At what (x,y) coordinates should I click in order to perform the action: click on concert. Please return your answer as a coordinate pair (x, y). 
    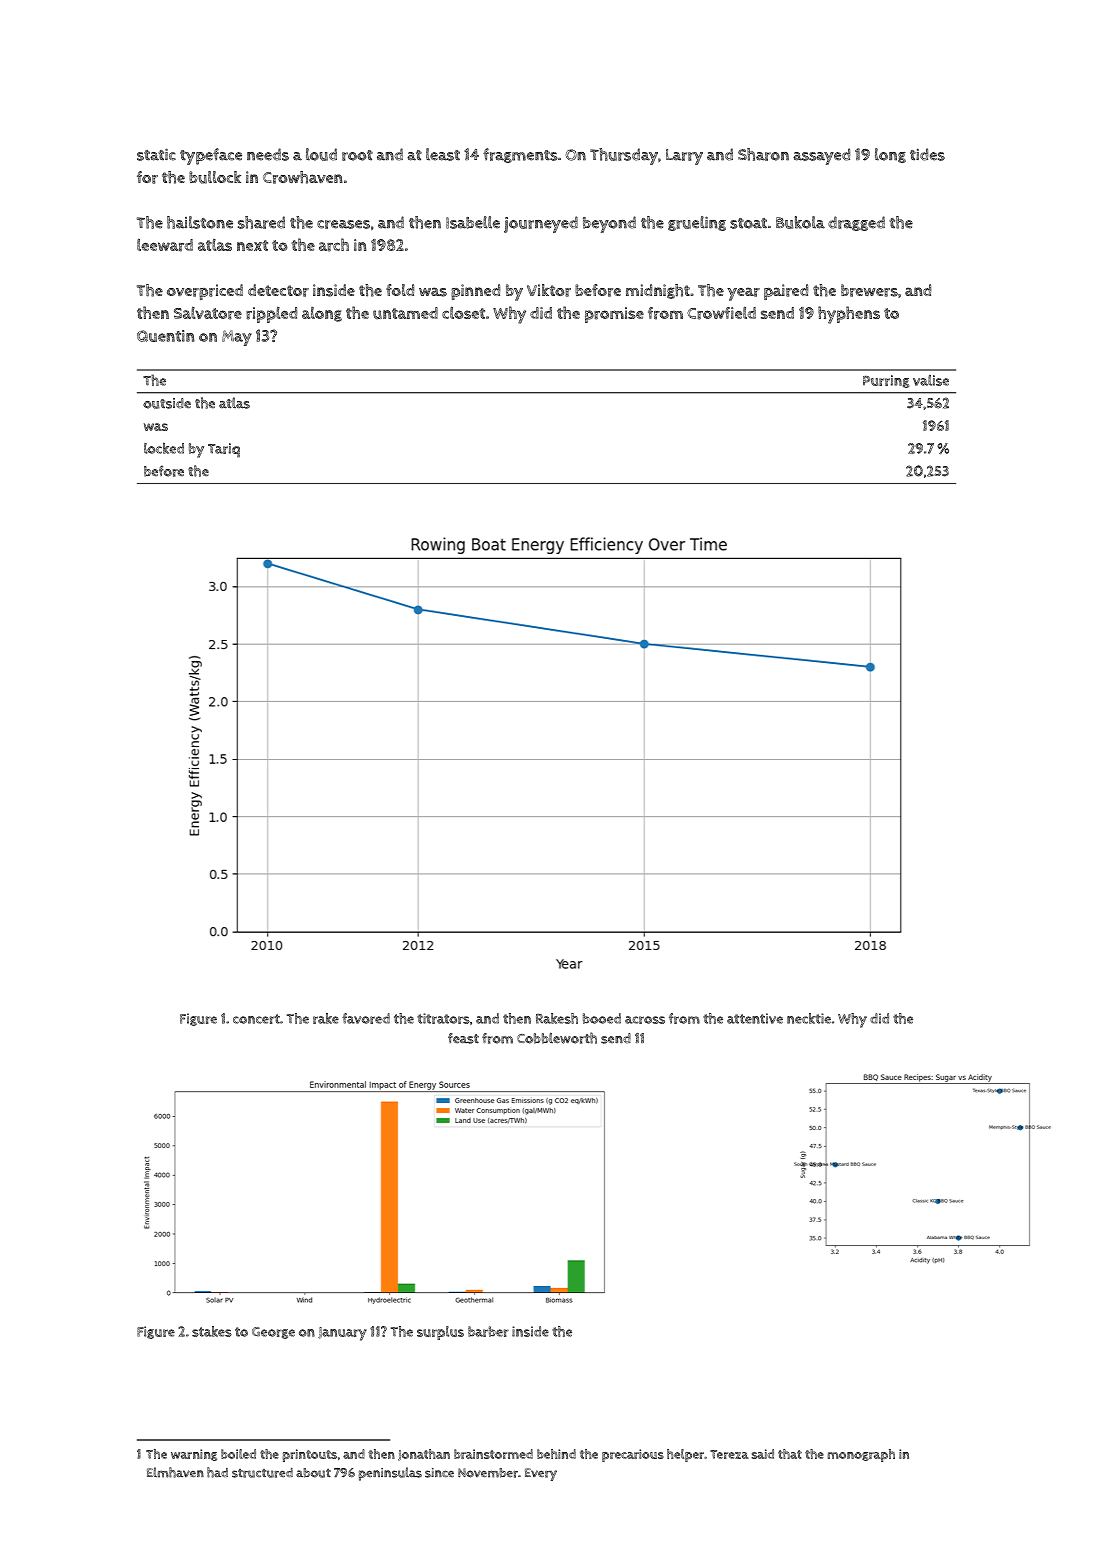
    Looking at the image, I should click on (256, 1019).
